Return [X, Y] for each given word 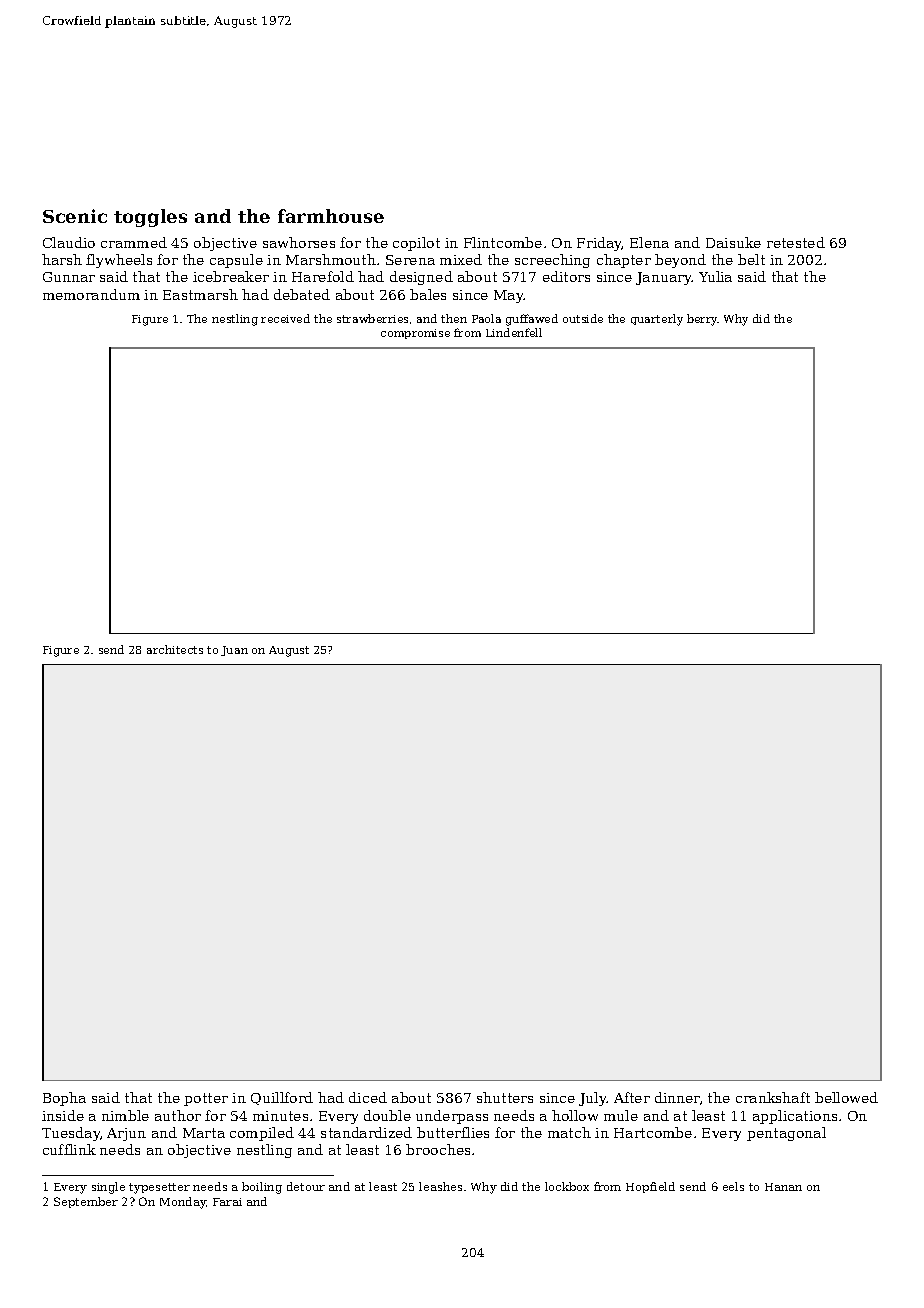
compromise [415, 334]
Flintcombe [503, 242]
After [632, 1097]
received [285, 318]
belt [751, 259]
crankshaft [773, 1097]
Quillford [282, 1098]
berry [702, 320]
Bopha [64, 1099]
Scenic [75, 216]
